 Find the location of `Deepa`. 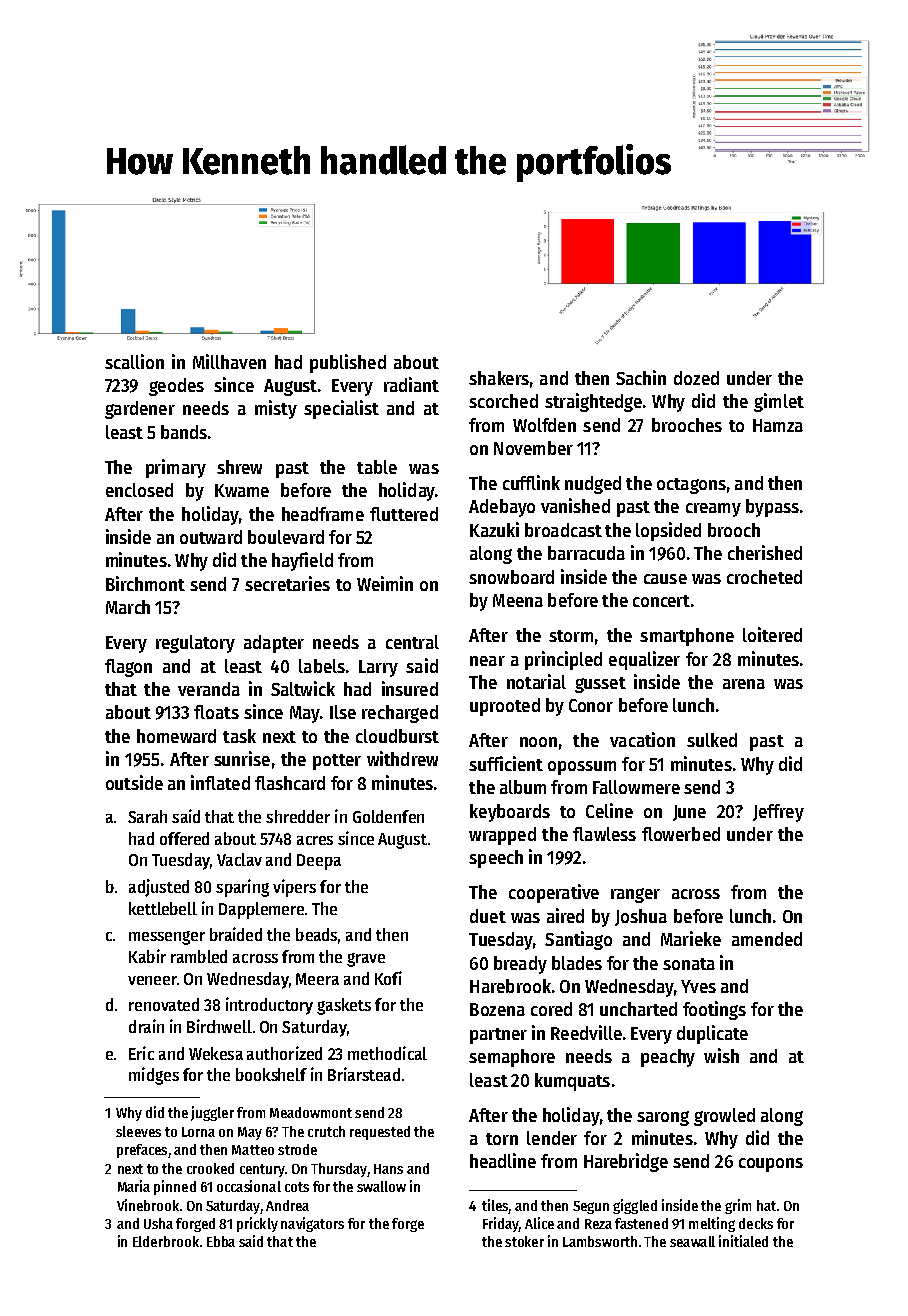

Deepa is located at coordinates (319, 862).
